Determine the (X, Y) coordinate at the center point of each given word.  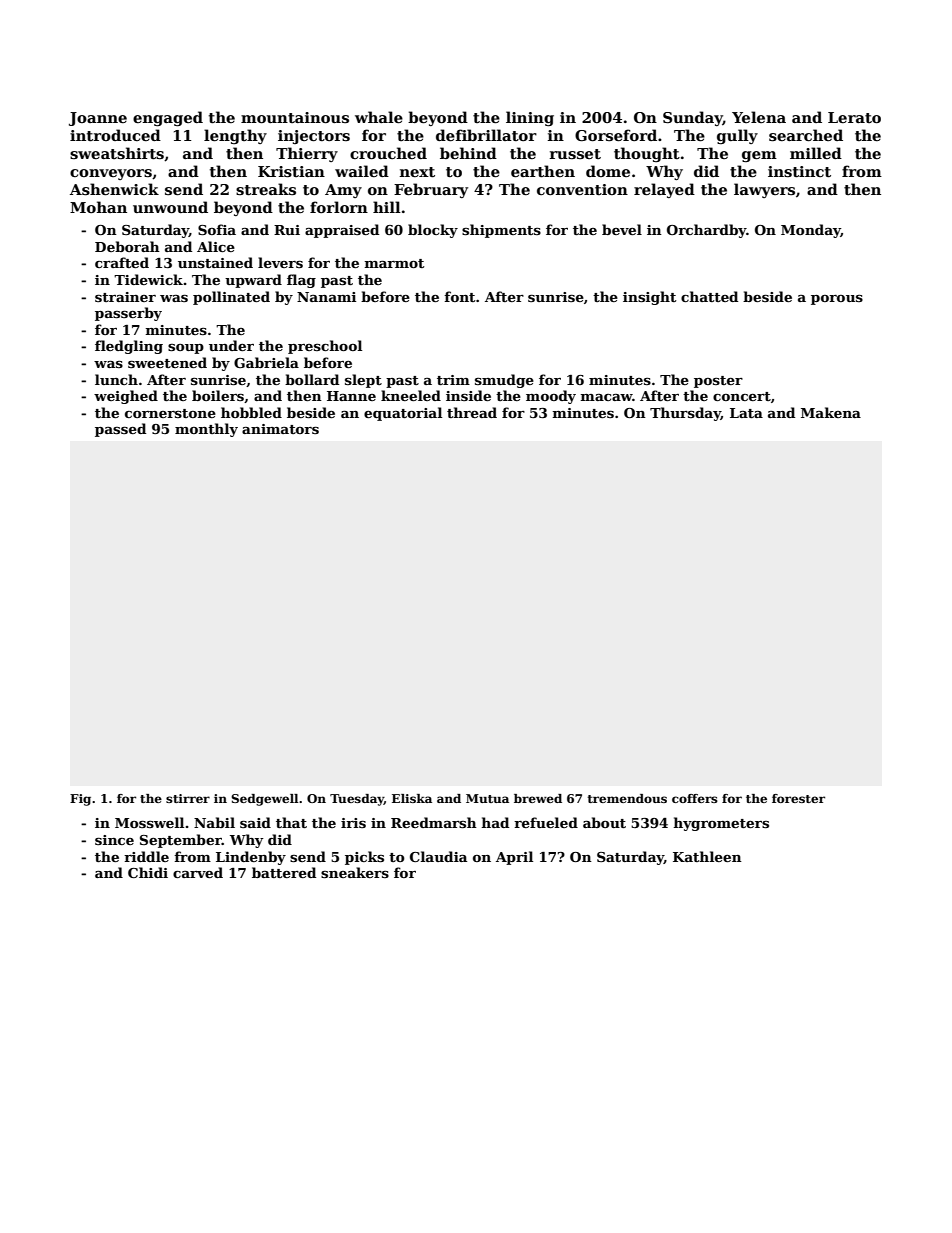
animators (280, 429)
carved (198, 872)
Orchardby (706, 231)
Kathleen (707, 856)
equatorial (403, 414)
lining (530, 118)
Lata (746, 413)
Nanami (326, 297)
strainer (125, 297)
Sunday (693, 118)
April (514, 858)
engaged (168, 118)
